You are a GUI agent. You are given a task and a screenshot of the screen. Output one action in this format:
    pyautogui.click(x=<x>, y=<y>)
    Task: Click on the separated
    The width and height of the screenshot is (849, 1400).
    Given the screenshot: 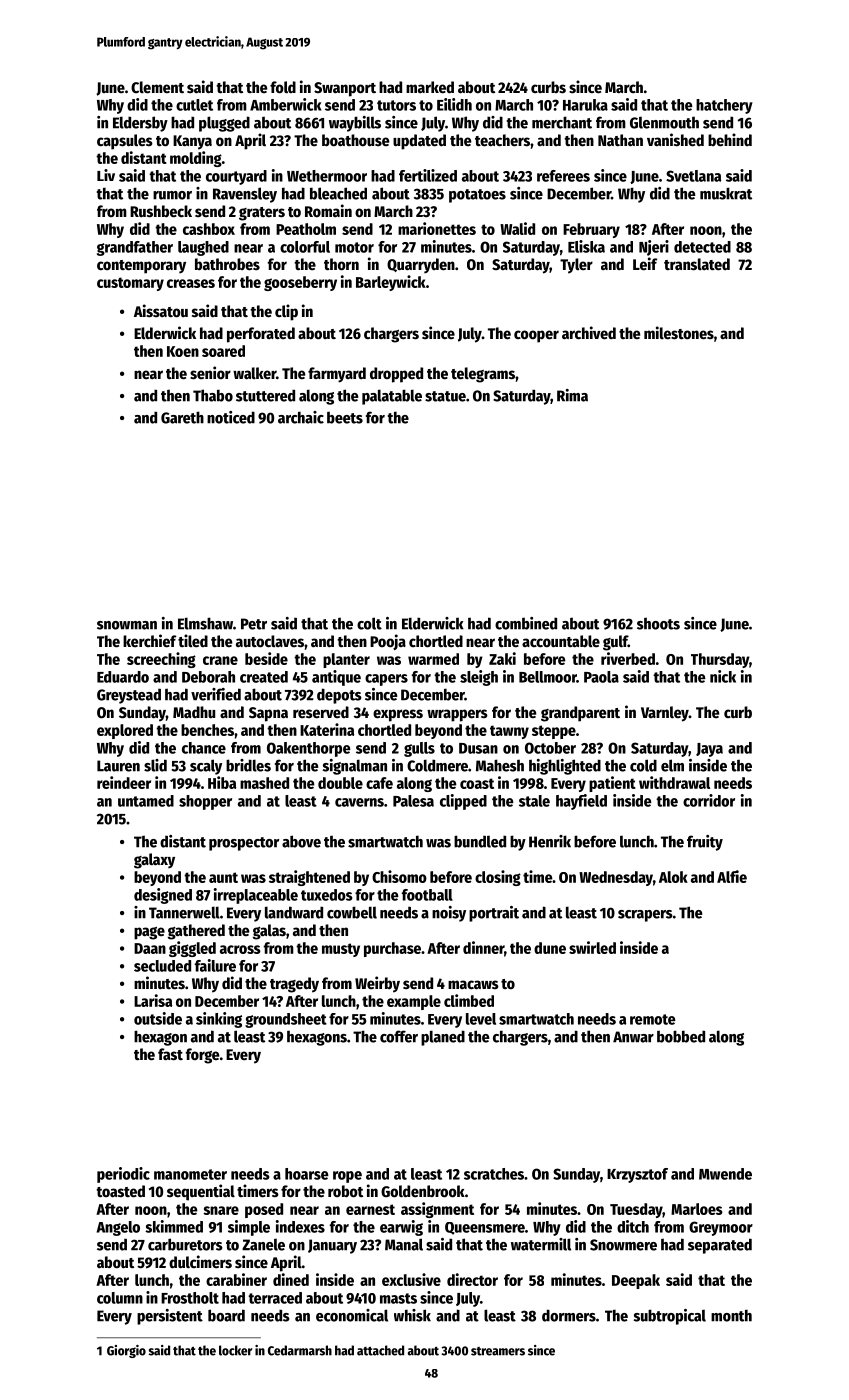 What is the action you would take?
    pyautogui.click(x=720, y=1246)
